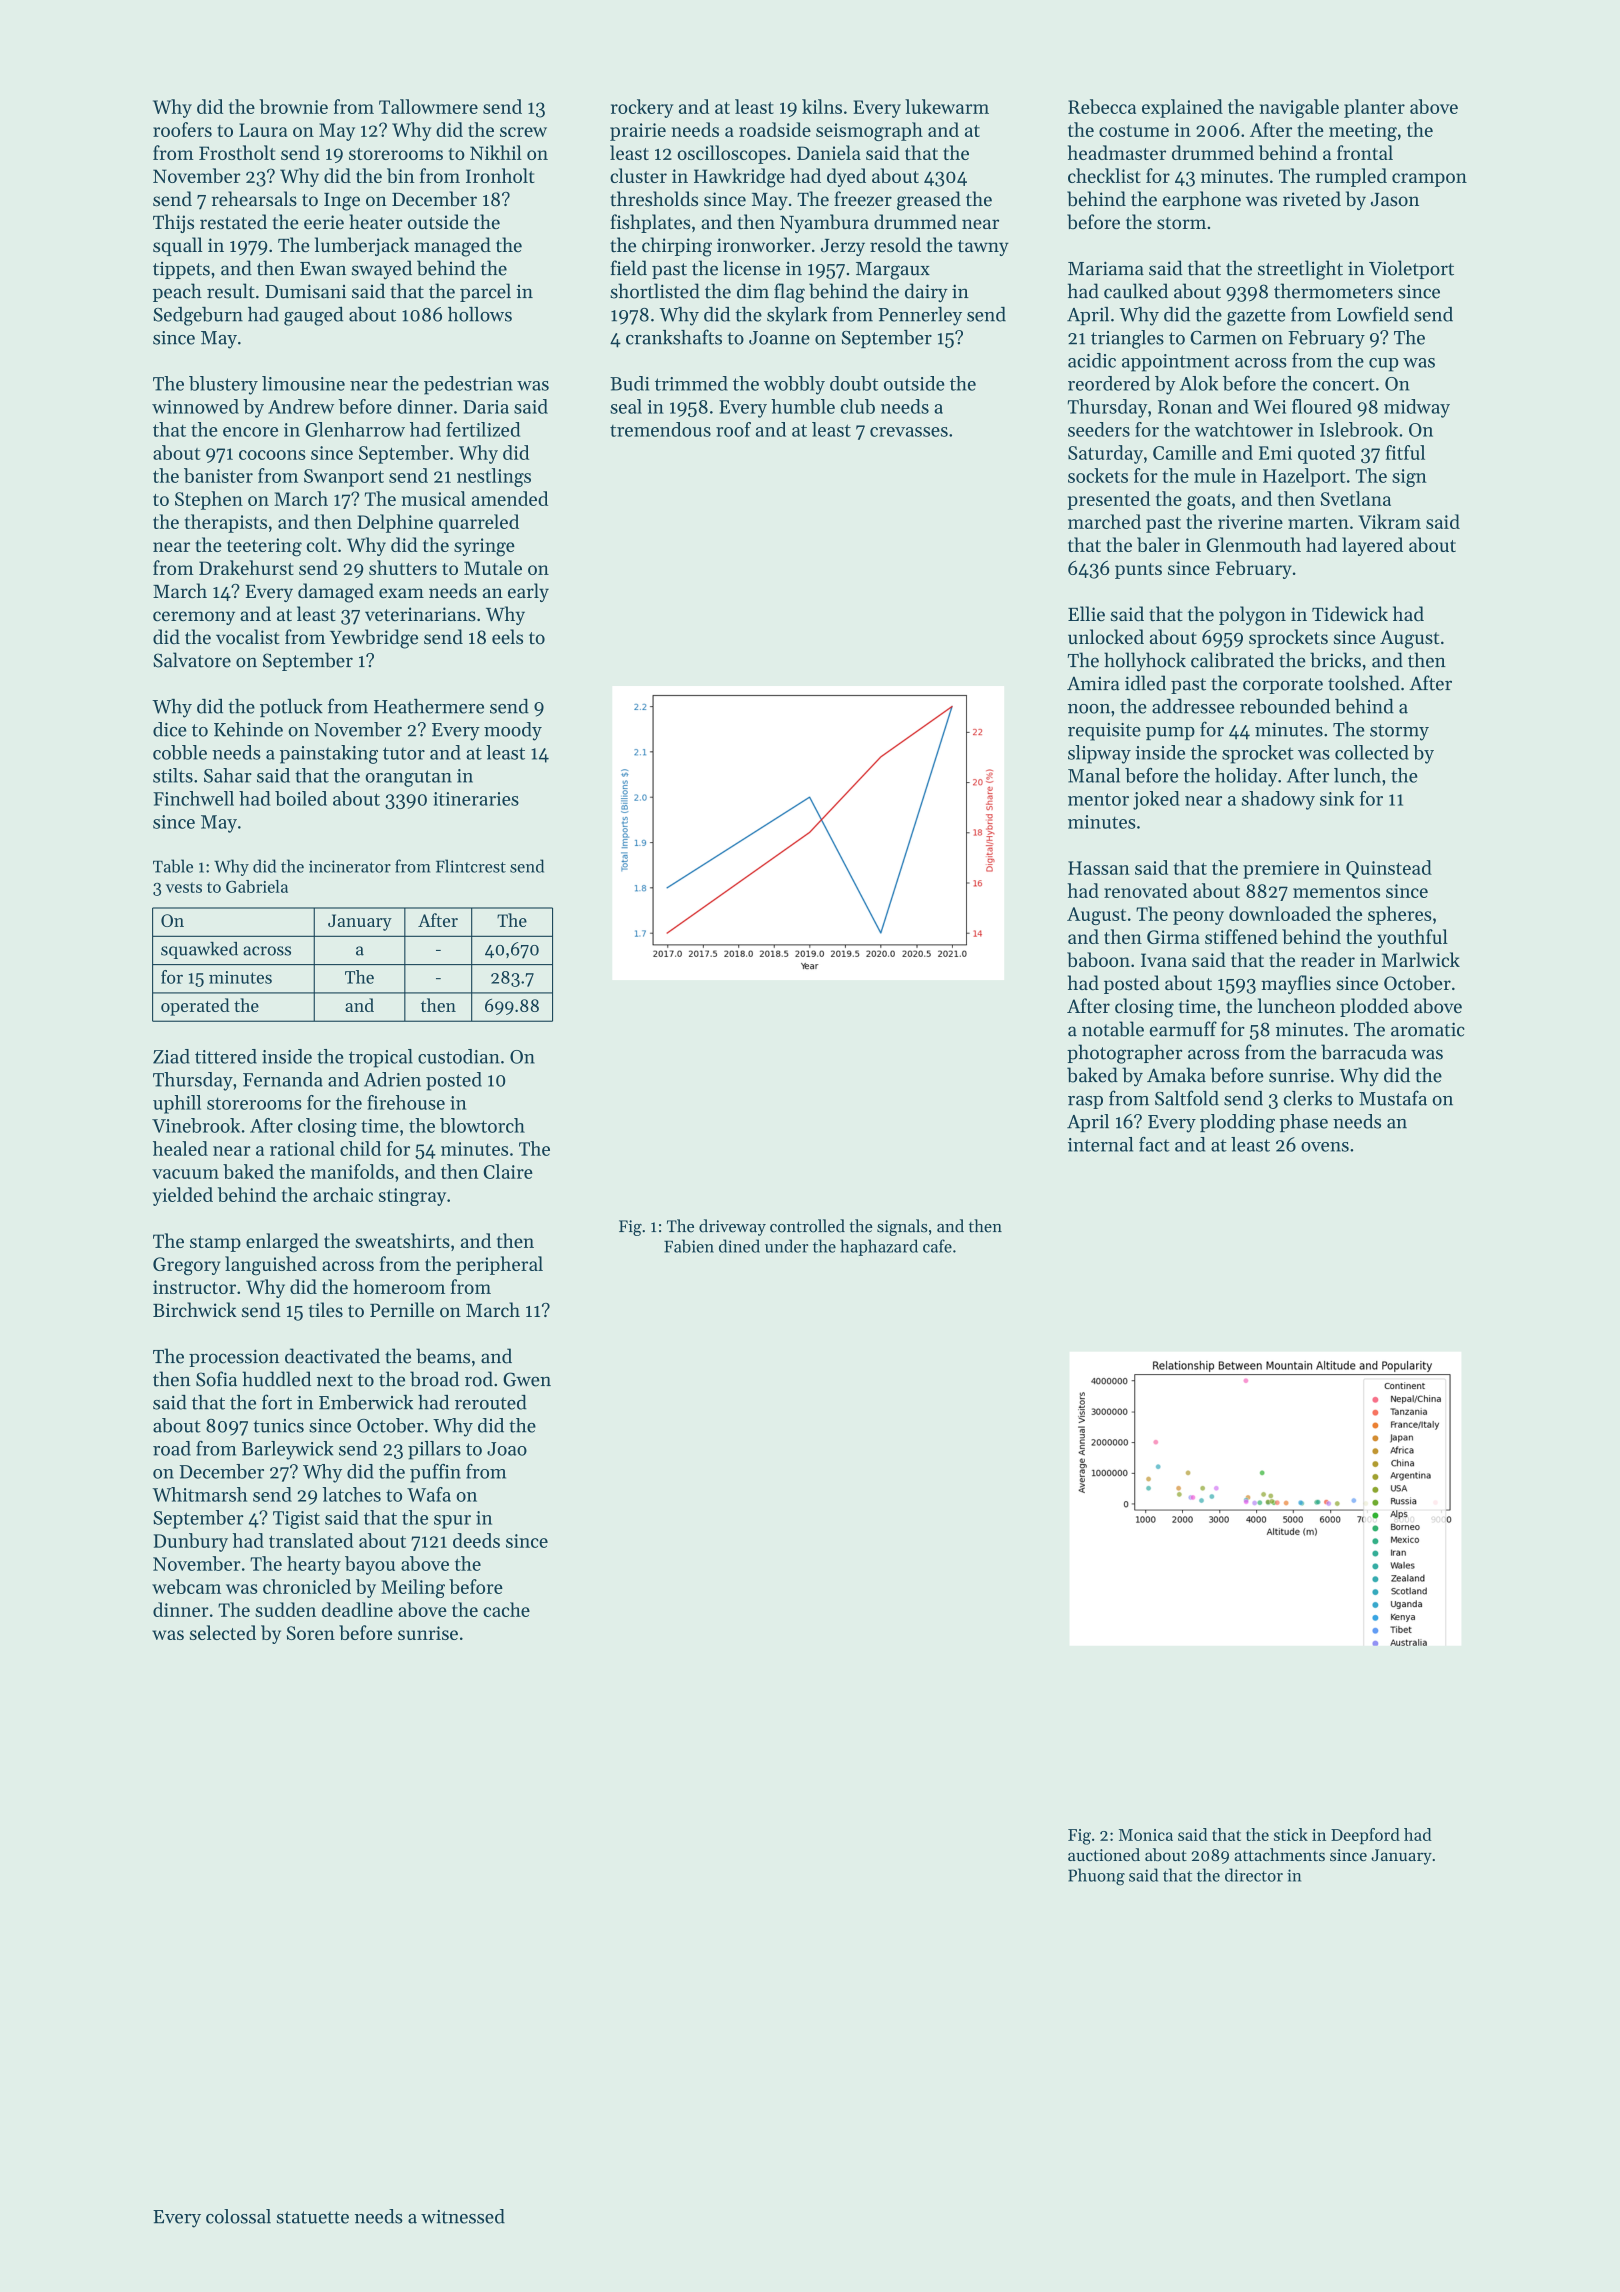 Image resolution: width=1620 pixels, height=2292 pixels. I want to click on tittered, so click(226, 1056).
